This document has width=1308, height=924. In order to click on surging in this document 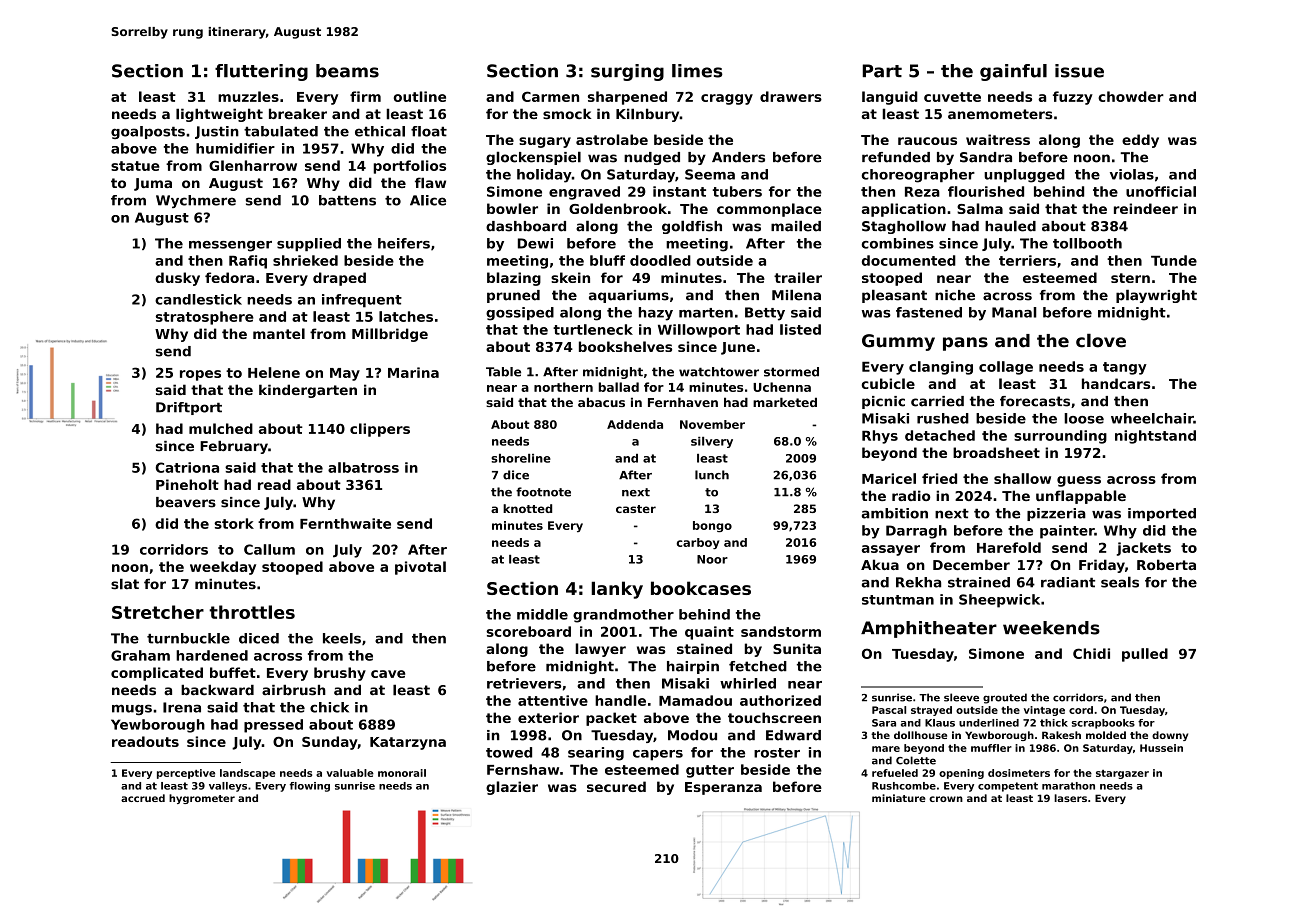, I will do `click(627, 72)`.
